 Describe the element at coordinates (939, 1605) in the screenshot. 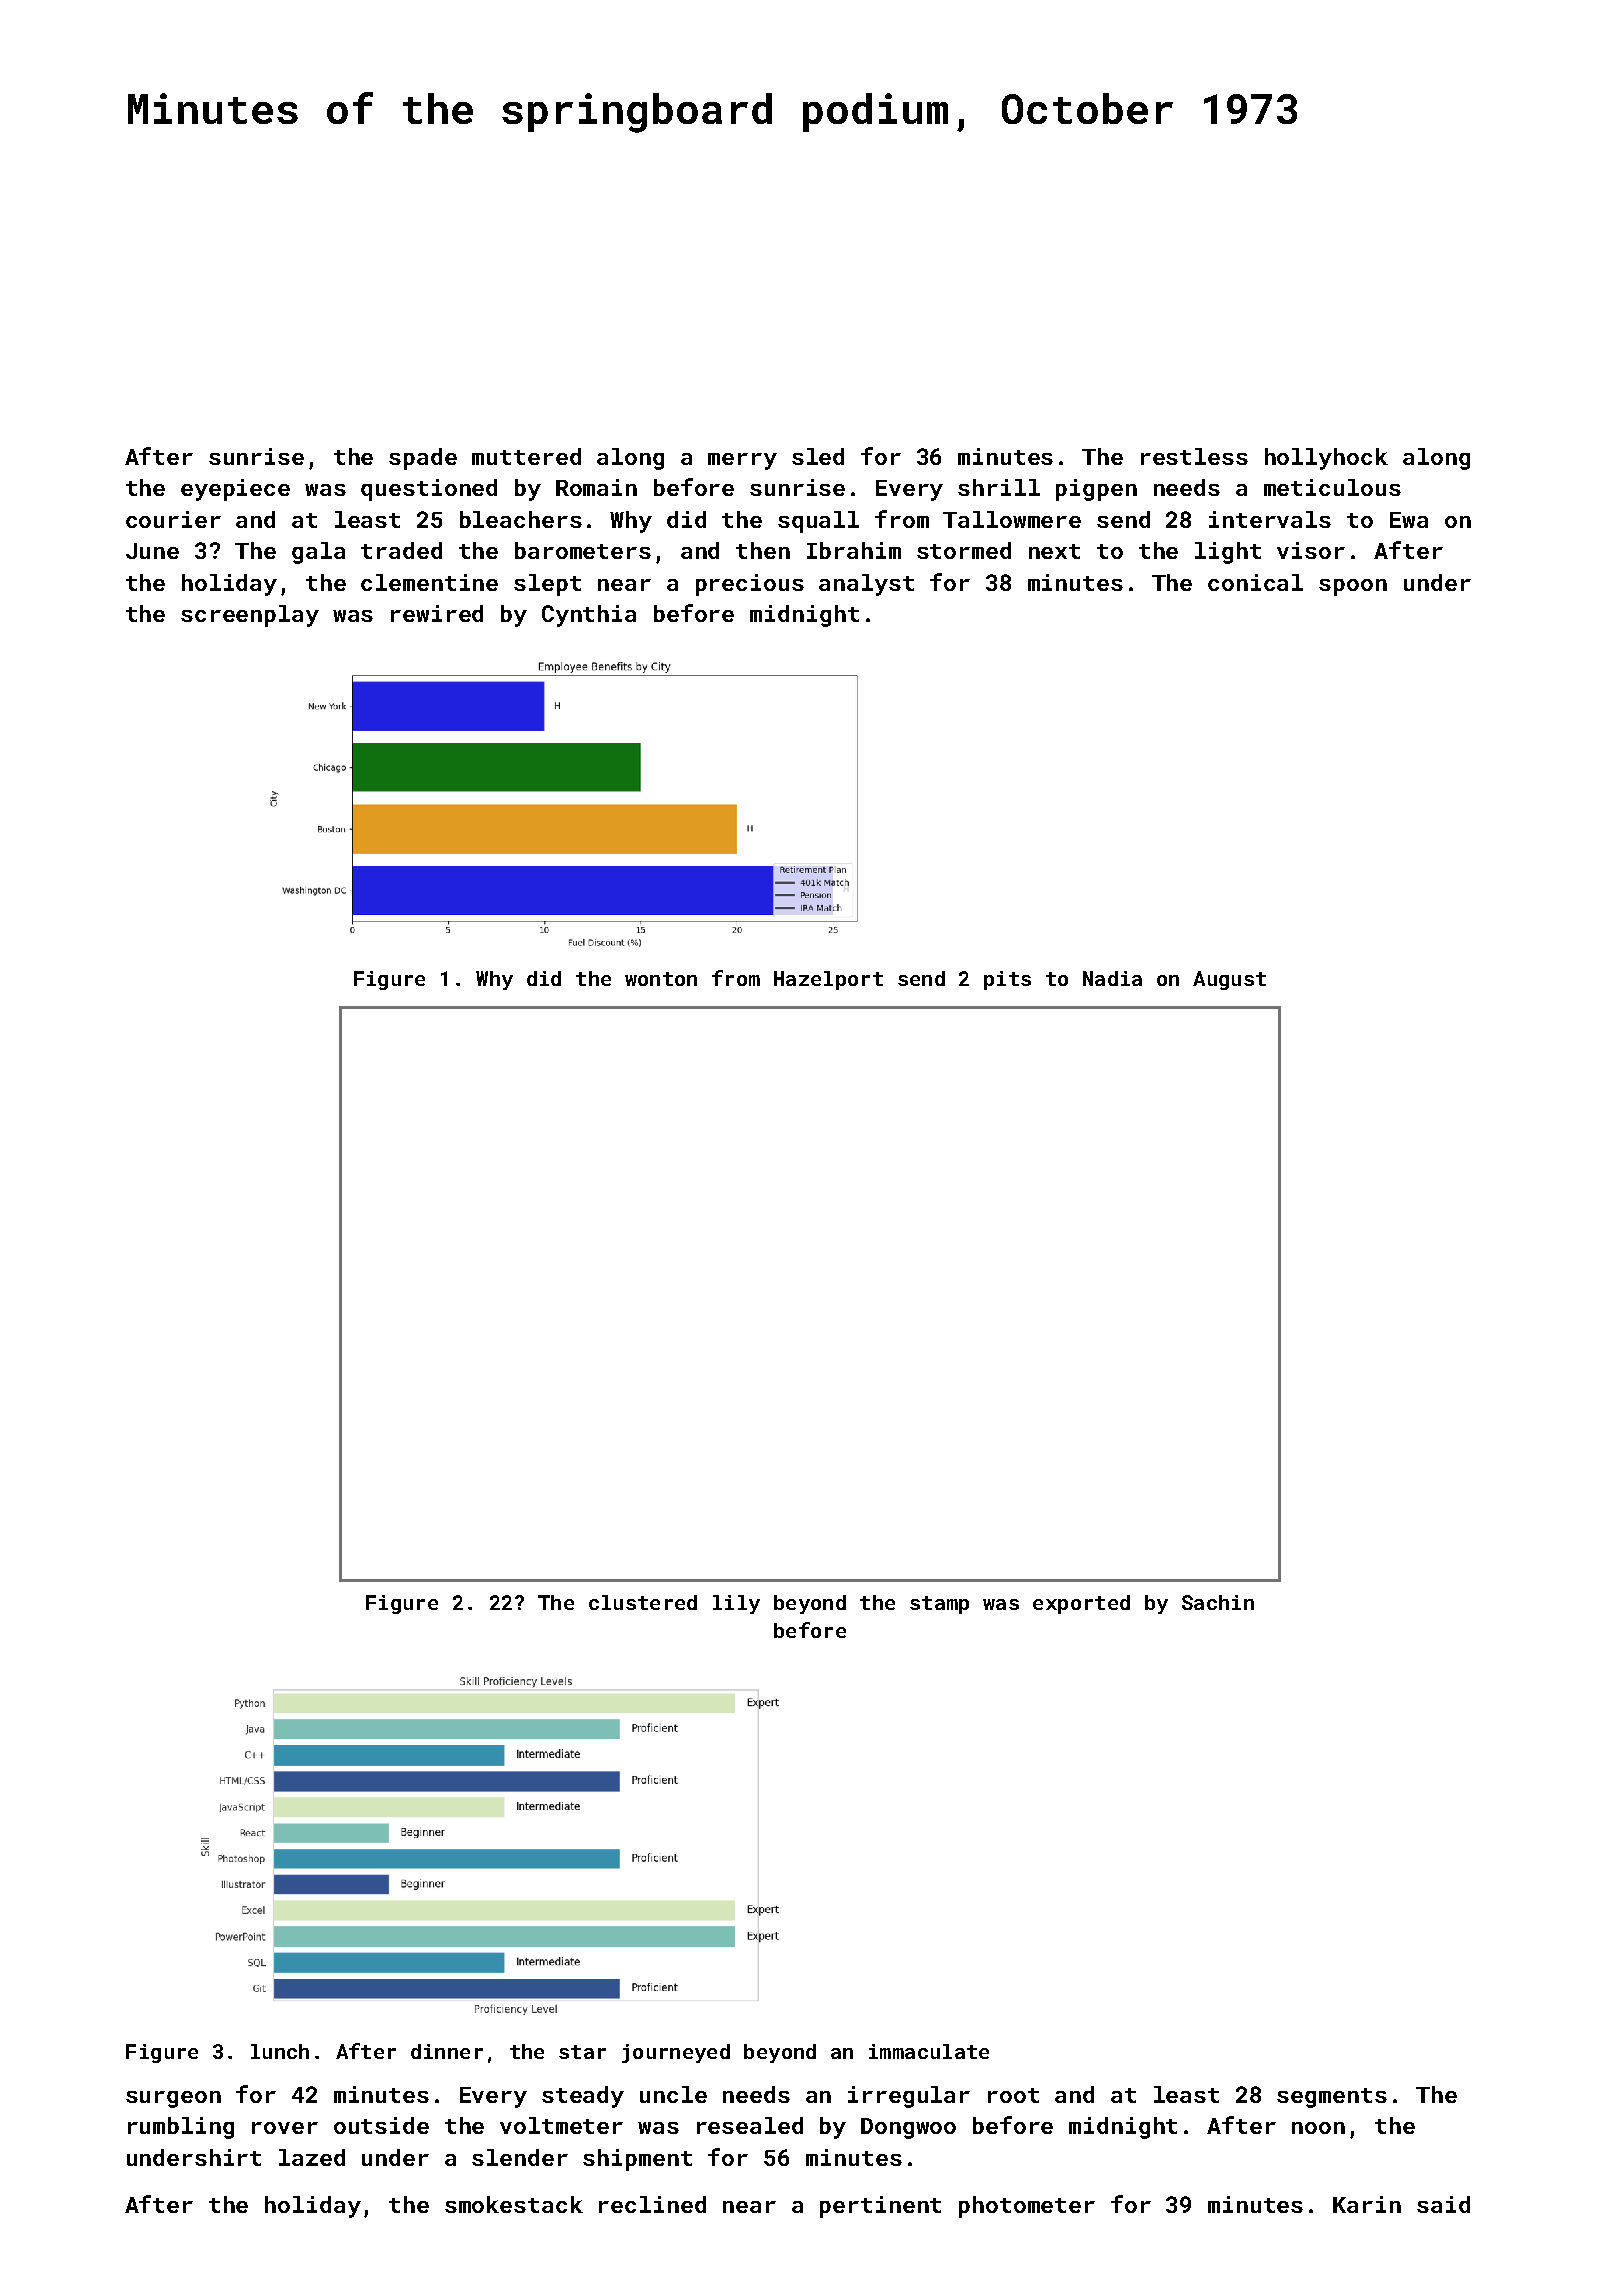

I see `stamp` at that location.
